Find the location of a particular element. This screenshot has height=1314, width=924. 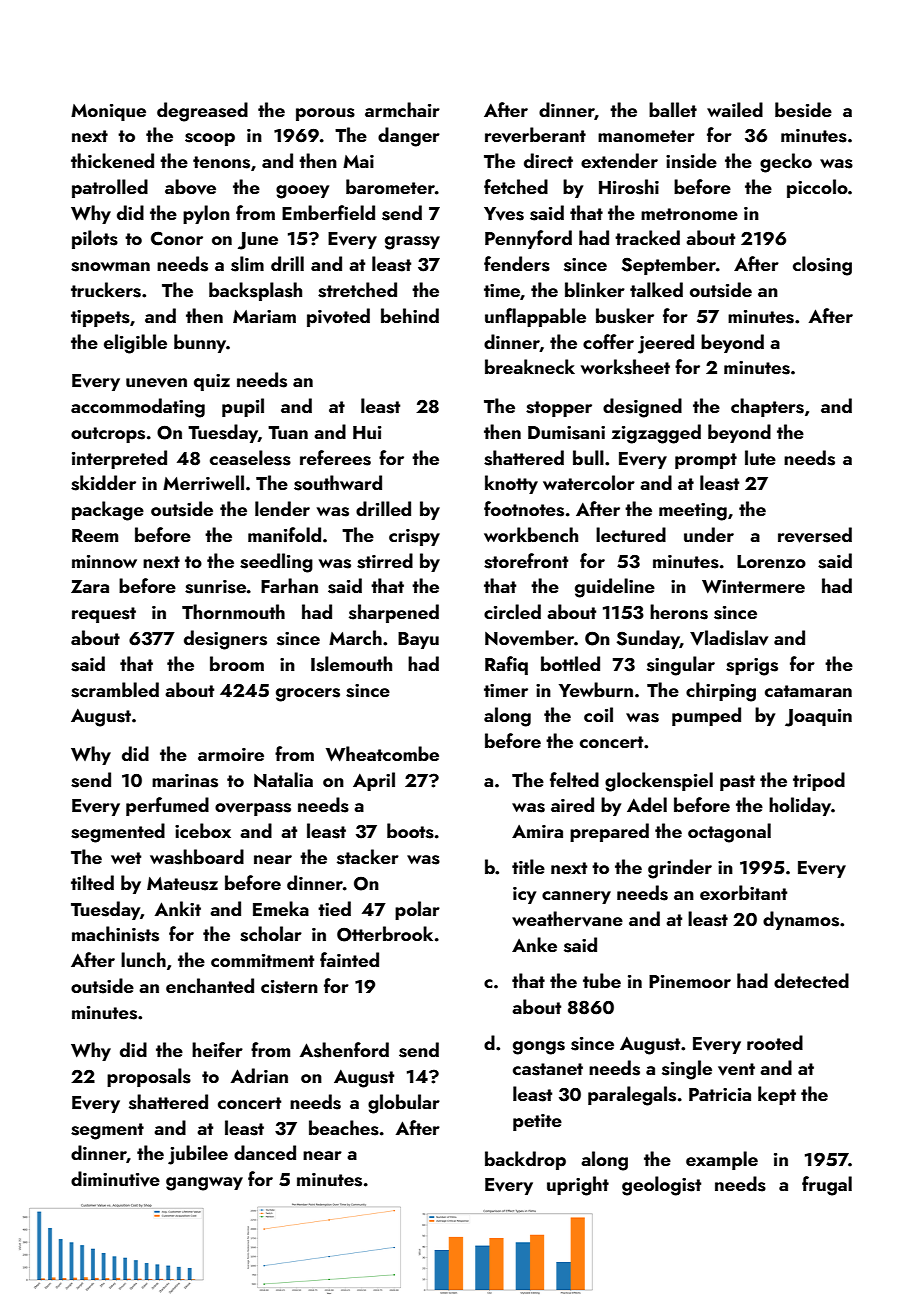

fenders is located at coordinates (517, 264).
